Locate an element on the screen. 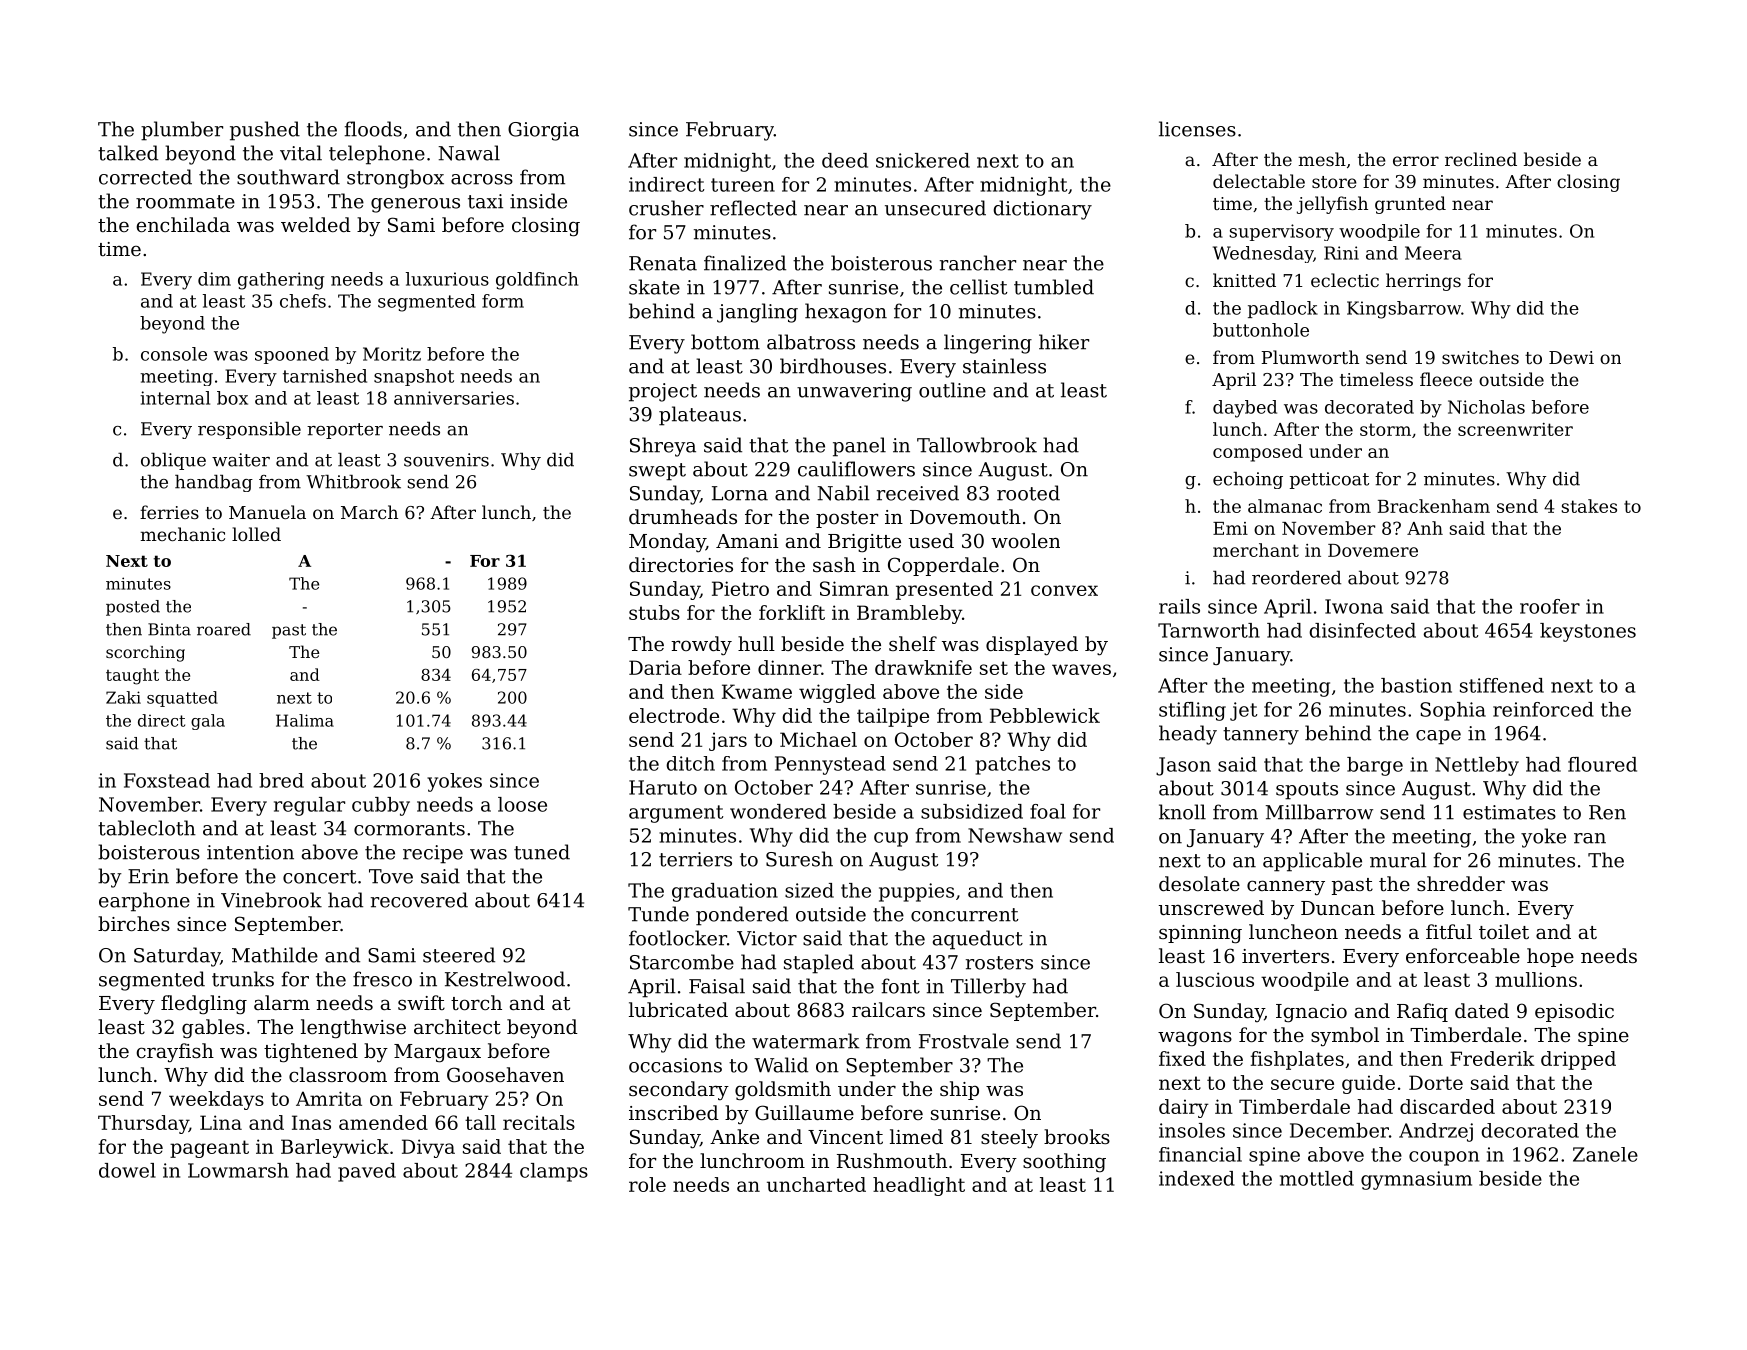  stapled is located at coordinates (819, 964).
